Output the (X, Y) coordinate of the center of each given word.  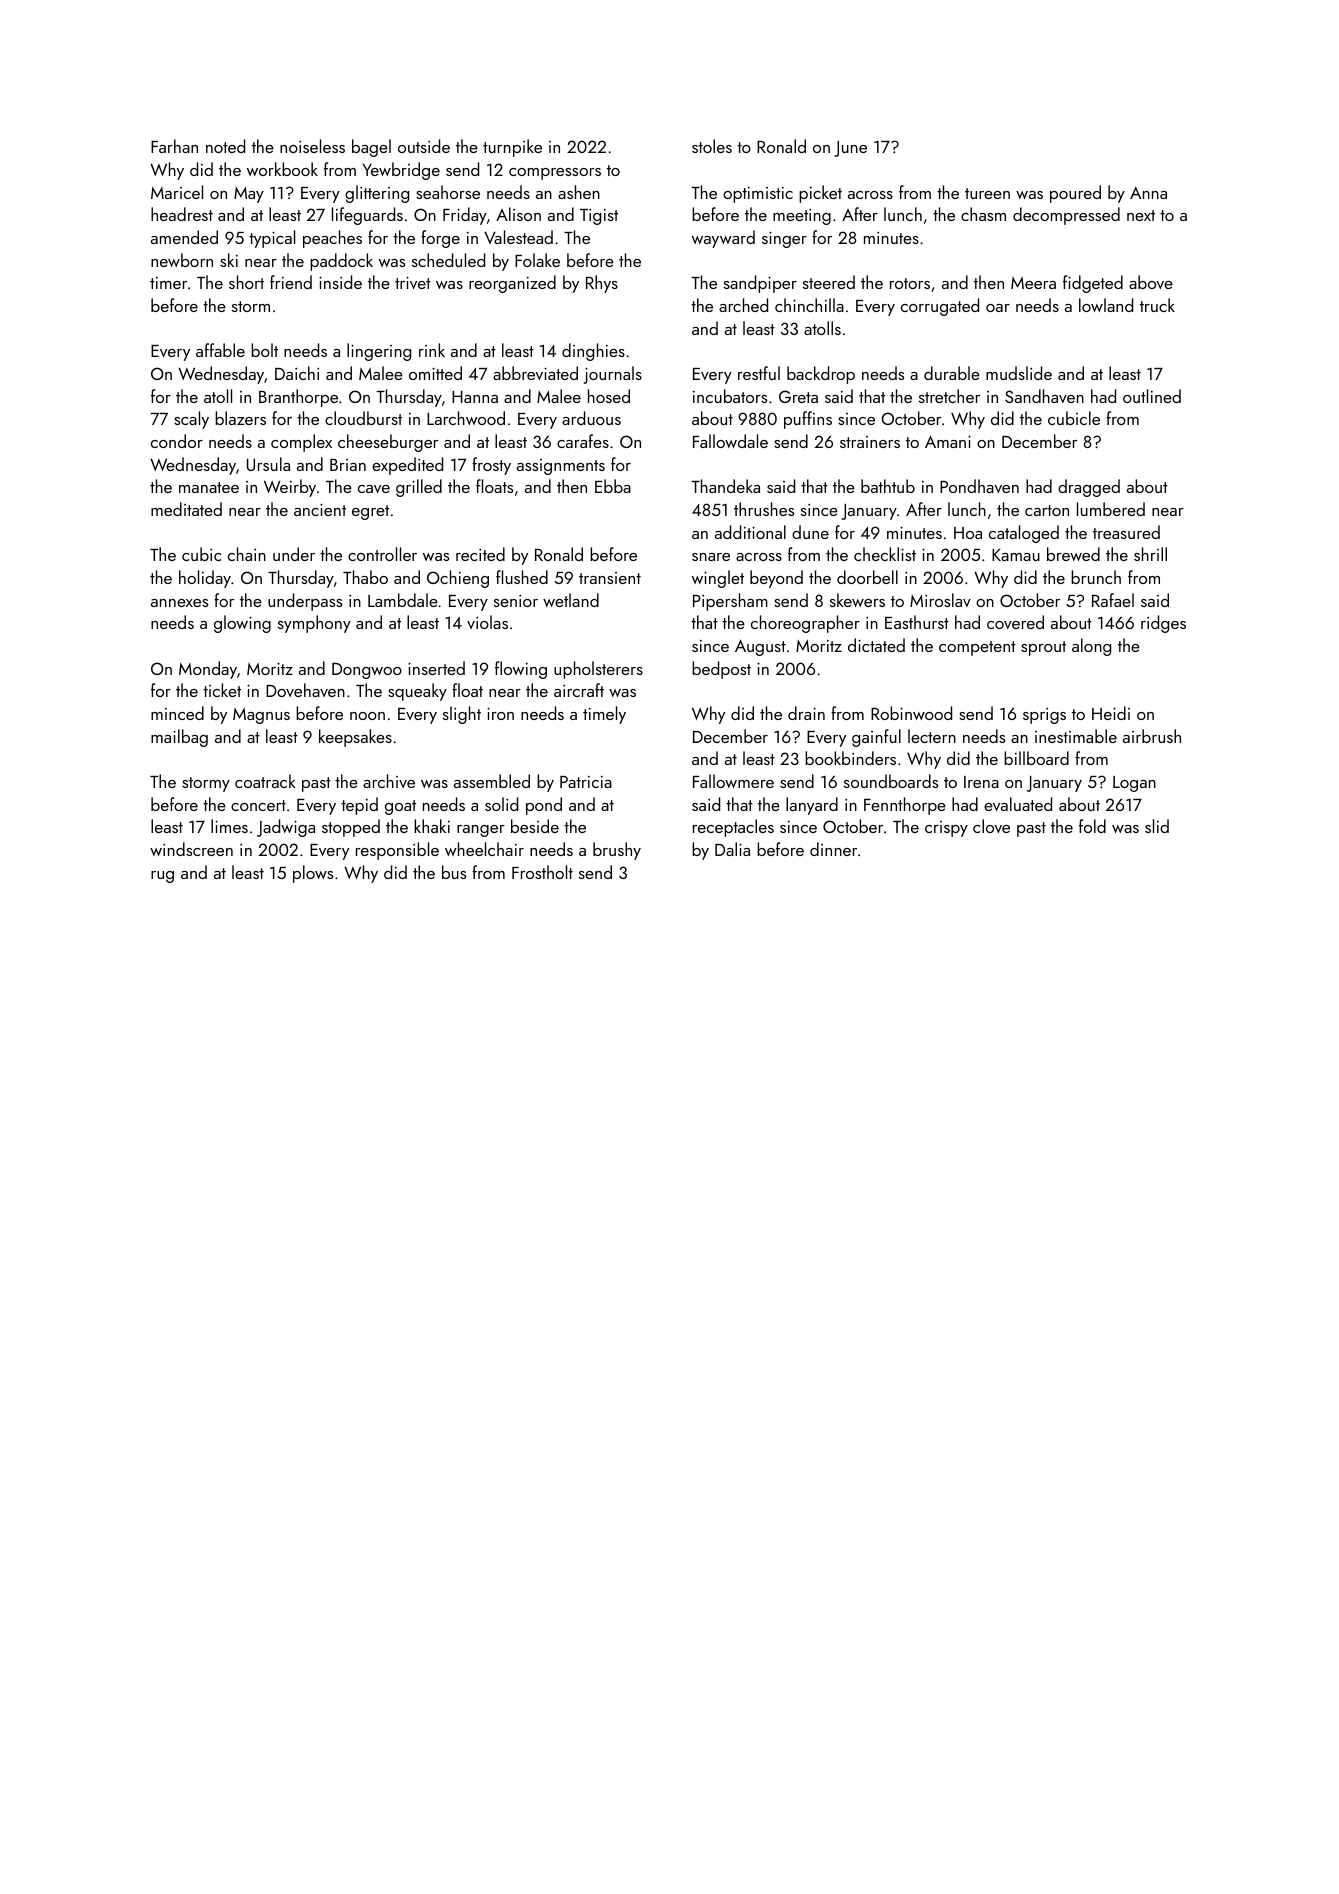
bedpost (721, 670)
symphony (314, 624)
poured (1075, 194)
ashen (579, 192)
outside (424, 146)
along (1091, 647)
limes (229, 826)
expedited (407, 466)
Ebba (613, 486)
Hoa (968, 533)
